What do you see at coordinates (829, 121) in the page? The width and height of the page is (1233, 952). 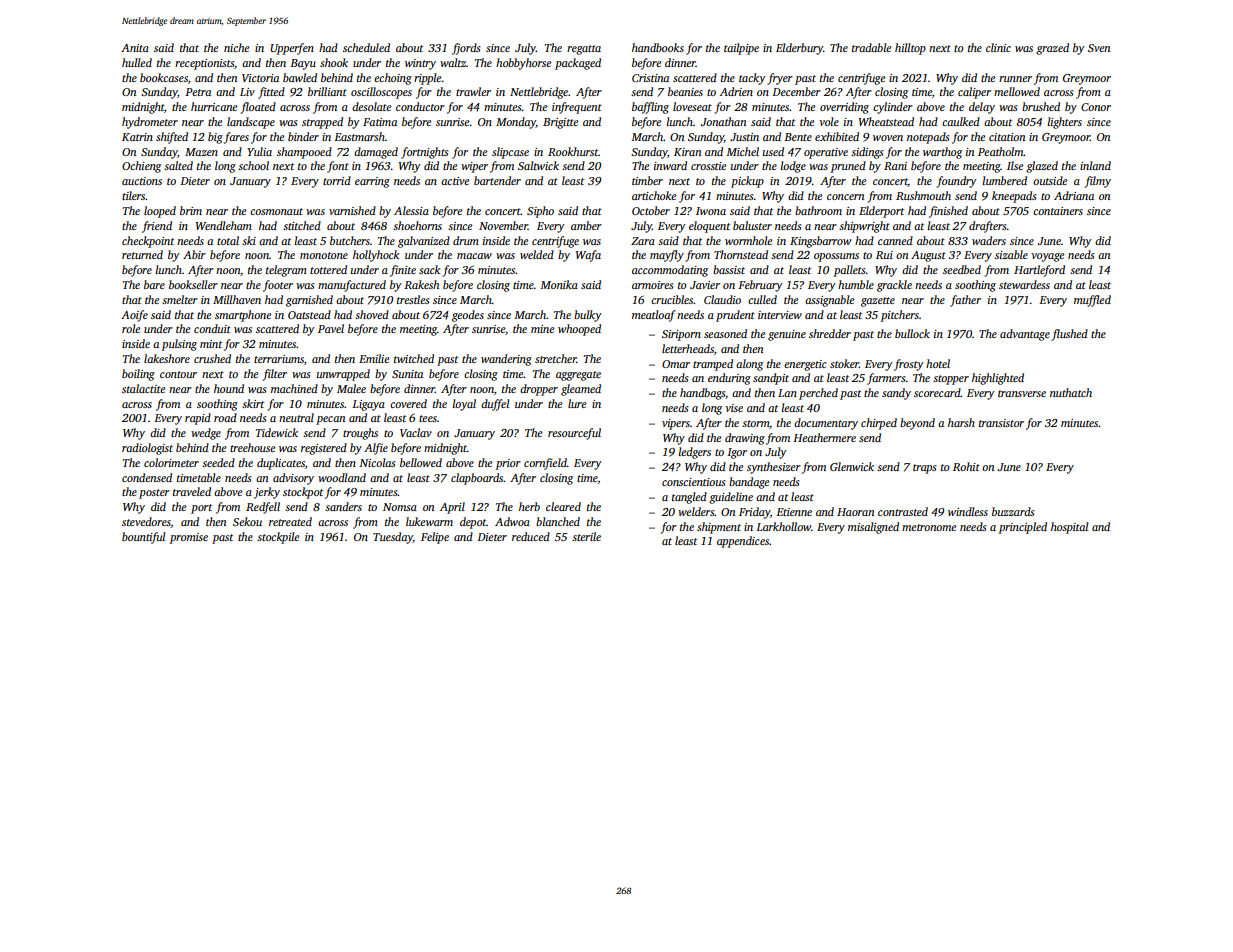 I see `vole` at bounding box center [829, 121].
